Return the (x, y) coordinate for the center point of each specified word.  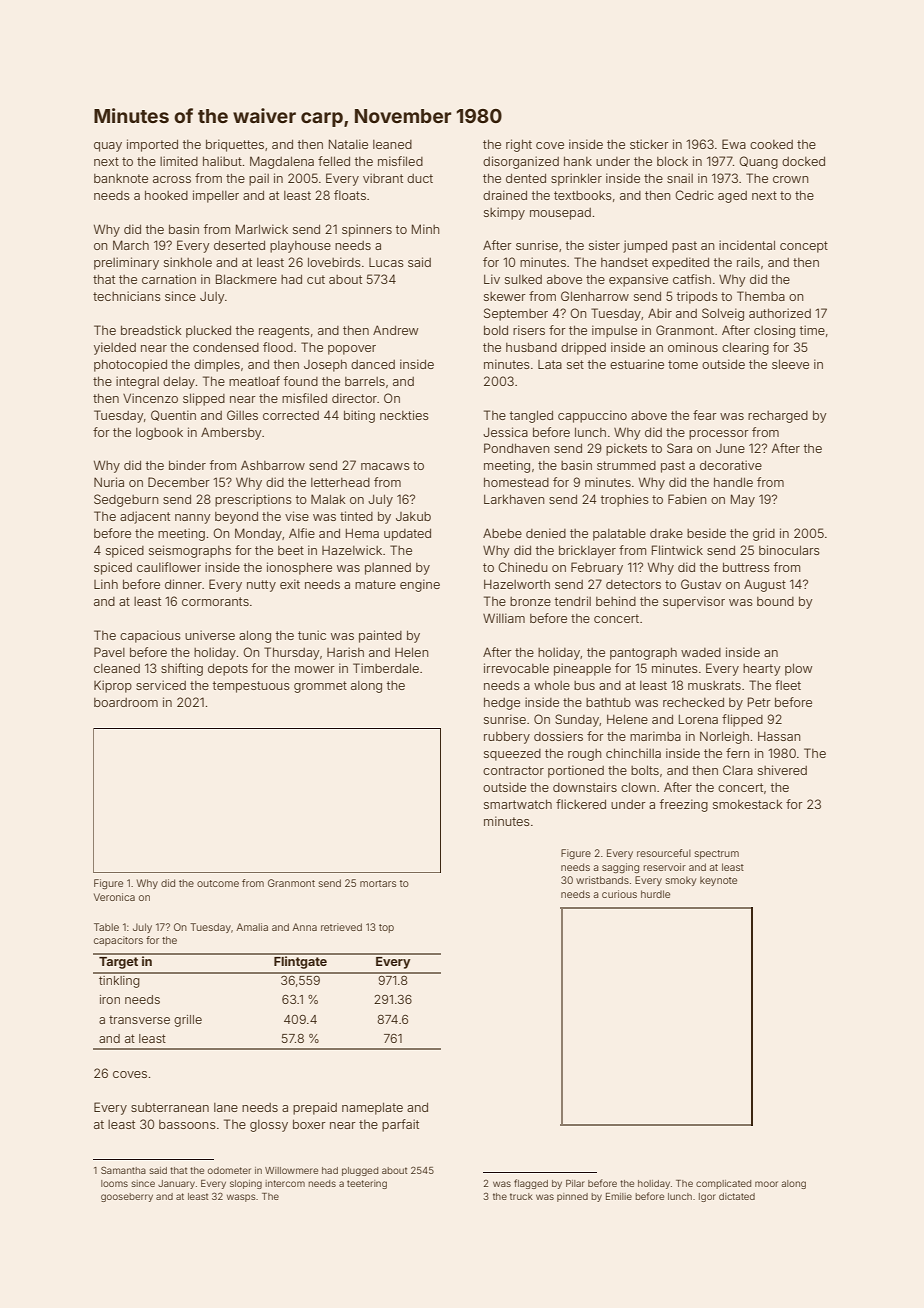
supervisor (694, 602)
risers (529, 330)
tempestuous (251, 687)
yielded (115, 348)
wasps (241, 1198)
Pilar (575, 1183)
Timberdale (386, 668)
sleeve (790, 364)
